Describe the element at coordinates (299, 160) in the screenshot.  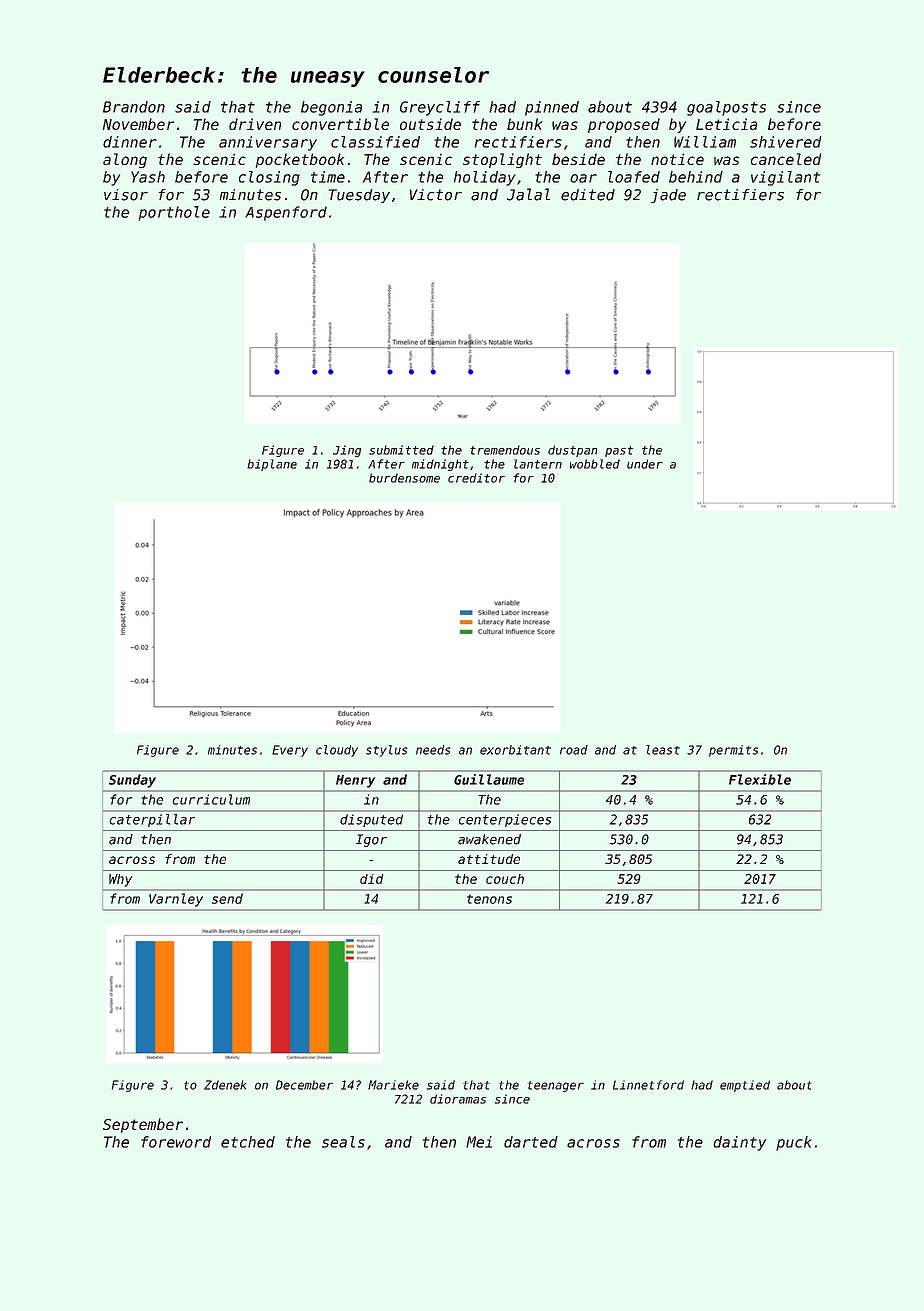
I see `pocketbook` at that location.
